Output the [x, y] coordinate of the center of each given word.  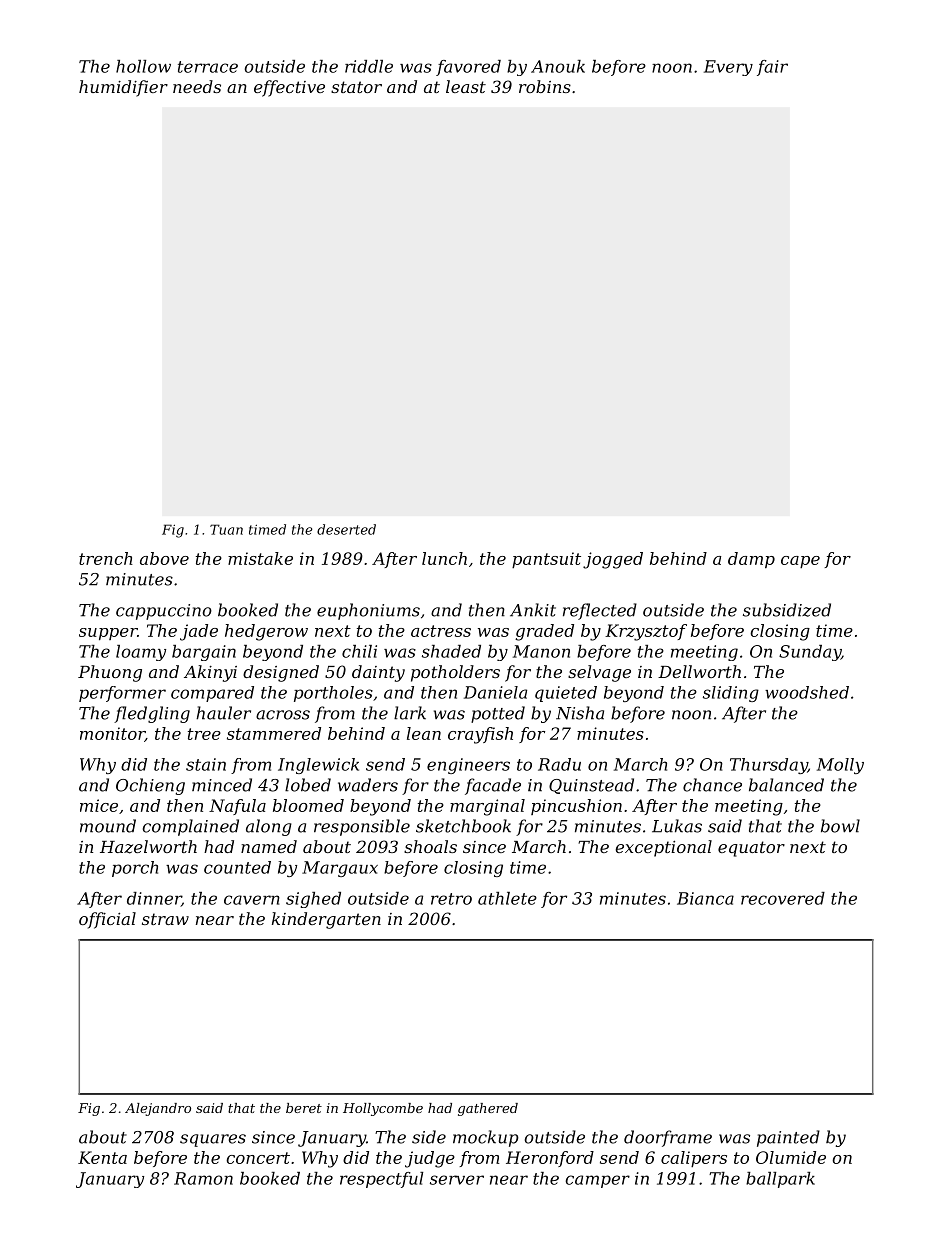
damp [751, 560]
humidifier [123, 88]
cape [800, 562]
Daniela [495, 692]
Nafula [237, 807]
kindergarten [326, 920]
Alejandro [158, 1109]
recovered [783, 898]
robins [545, 86]
